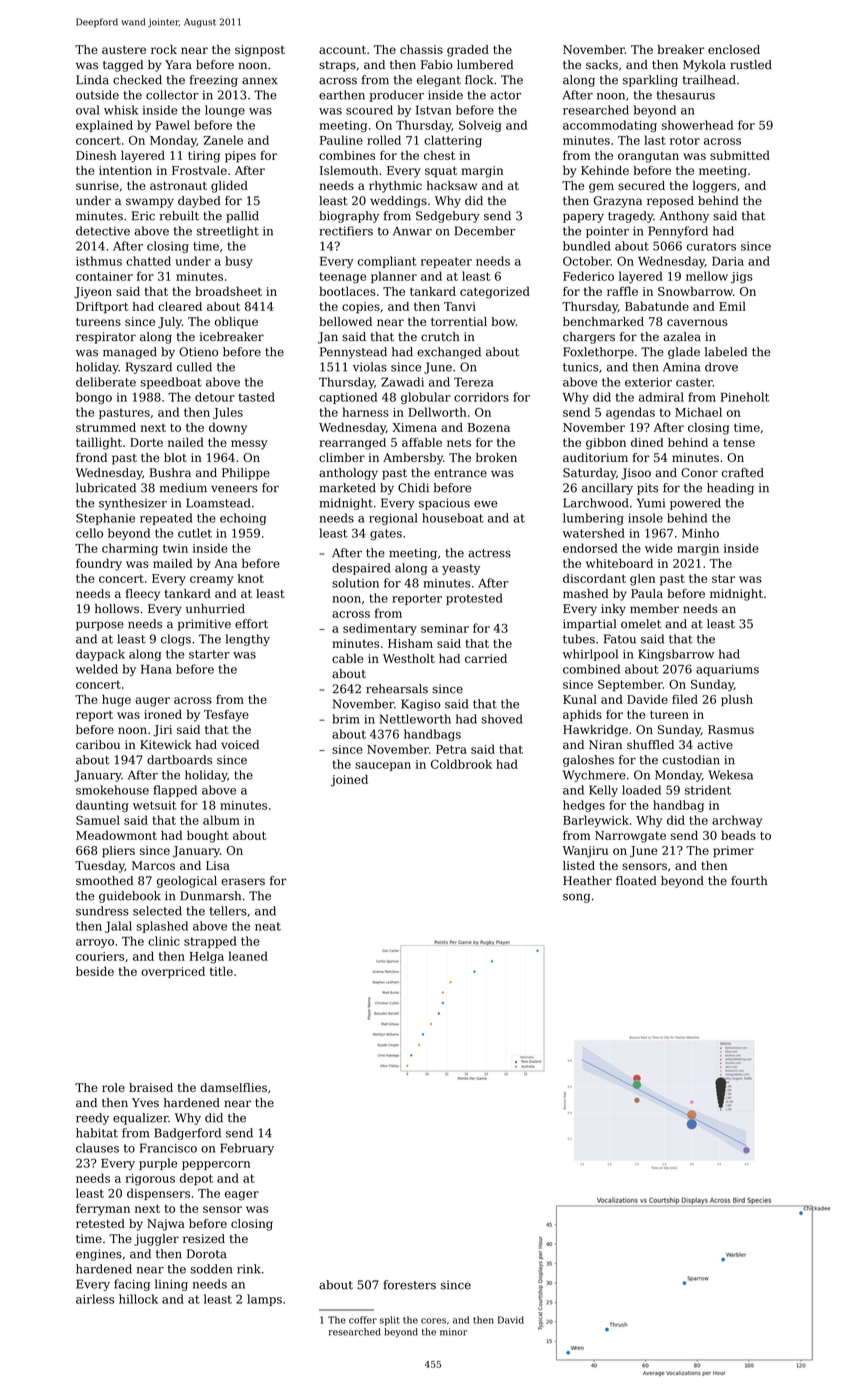  I want to click on lamps, so click(264, 1300).
